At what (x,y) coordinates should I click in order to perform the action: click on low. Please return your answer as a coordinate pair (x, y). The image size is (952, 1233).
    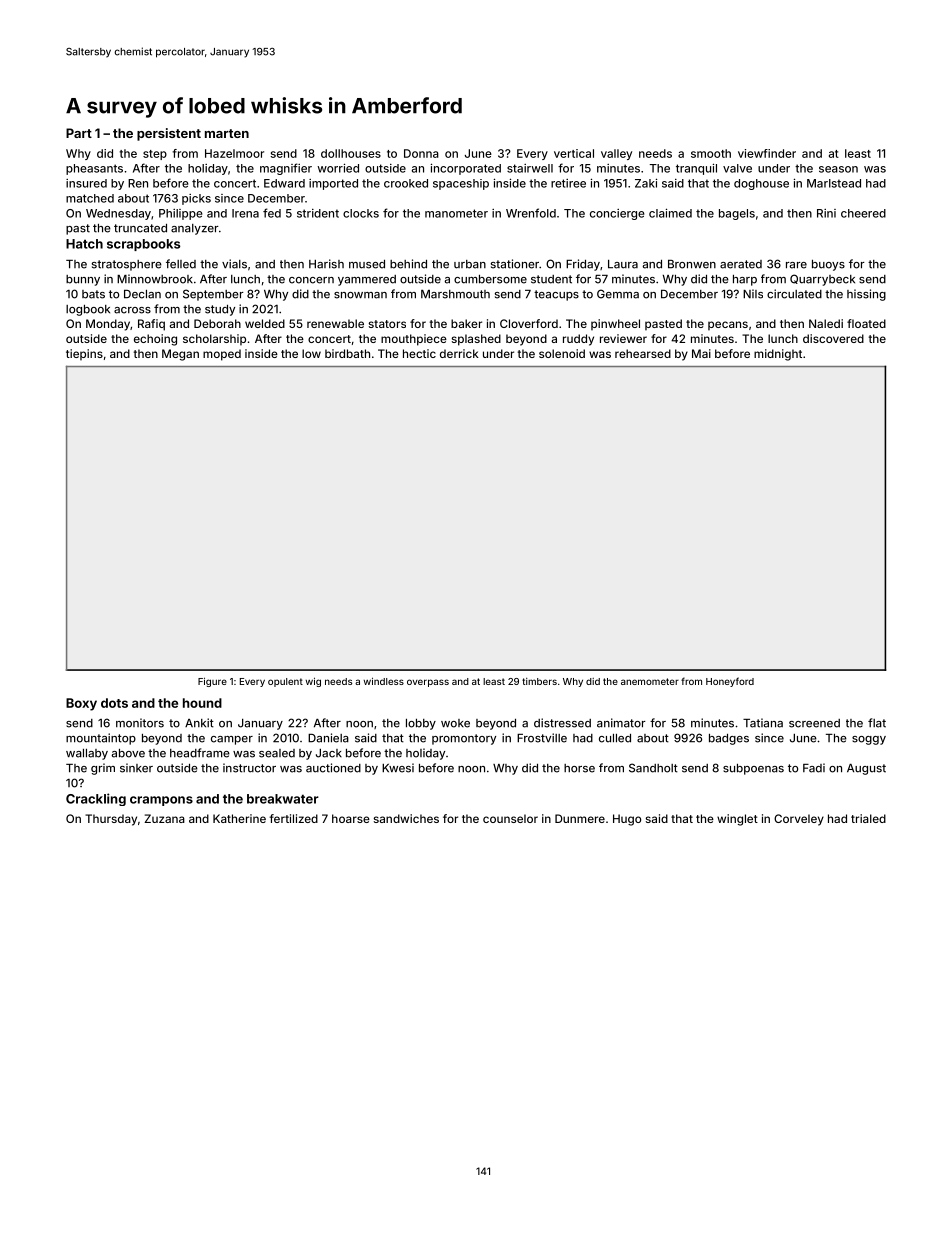
    Looking at the image, I should click on (311, 353).
